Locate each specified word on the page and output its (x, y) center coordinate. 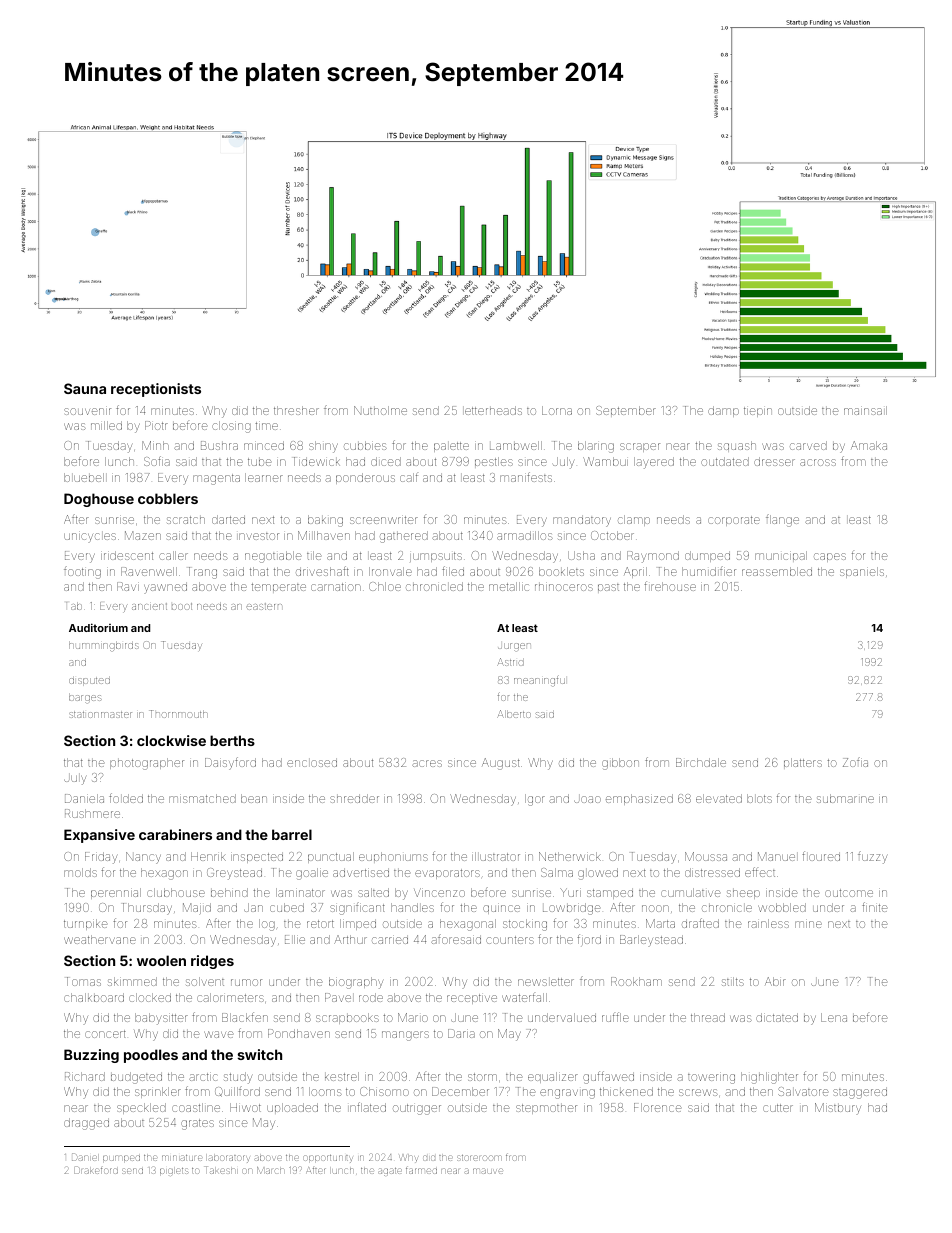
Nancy (143, 858)
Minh (155, 445)
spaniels (862, 572)
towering (711, 1079)
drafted (700, 923)
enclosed (312, 762)
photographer (147, 764)
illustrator (496, 856)
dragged (86, 1124)
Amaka (869, 445)
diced (386, 461)
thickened (626, 1091)
